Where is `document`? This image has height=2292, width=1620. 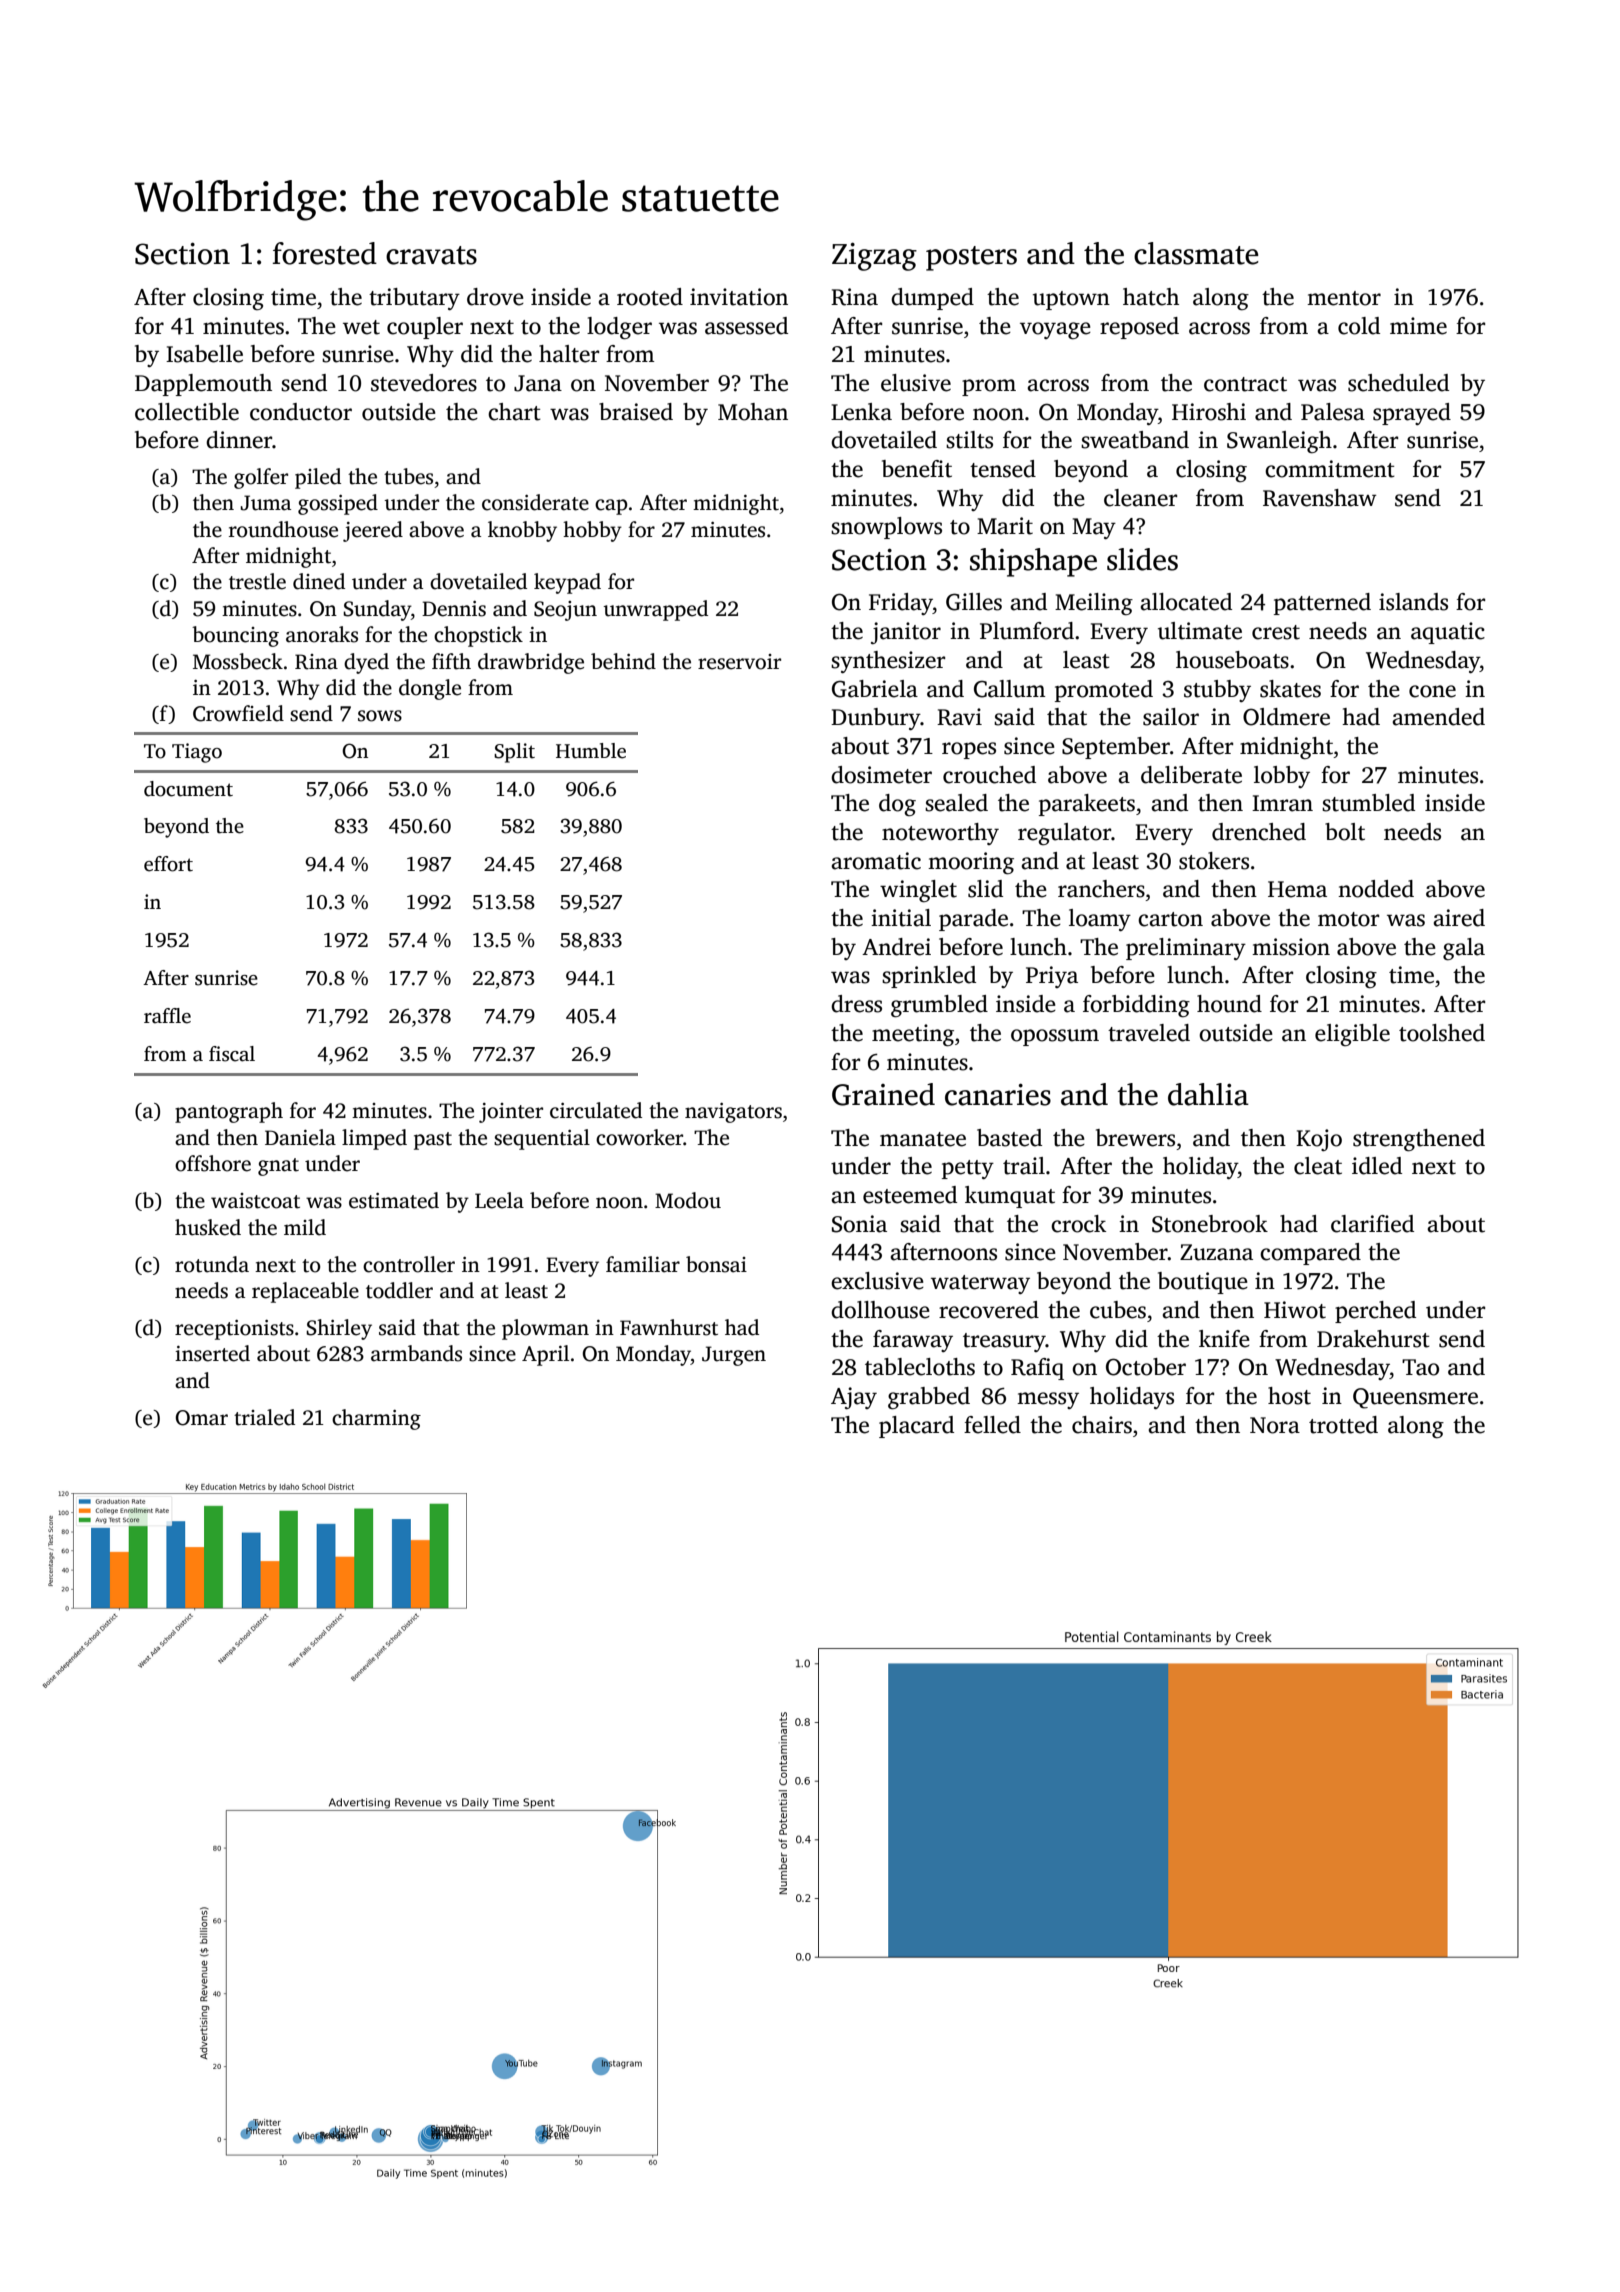
document is located at coordinates (188, 789).
